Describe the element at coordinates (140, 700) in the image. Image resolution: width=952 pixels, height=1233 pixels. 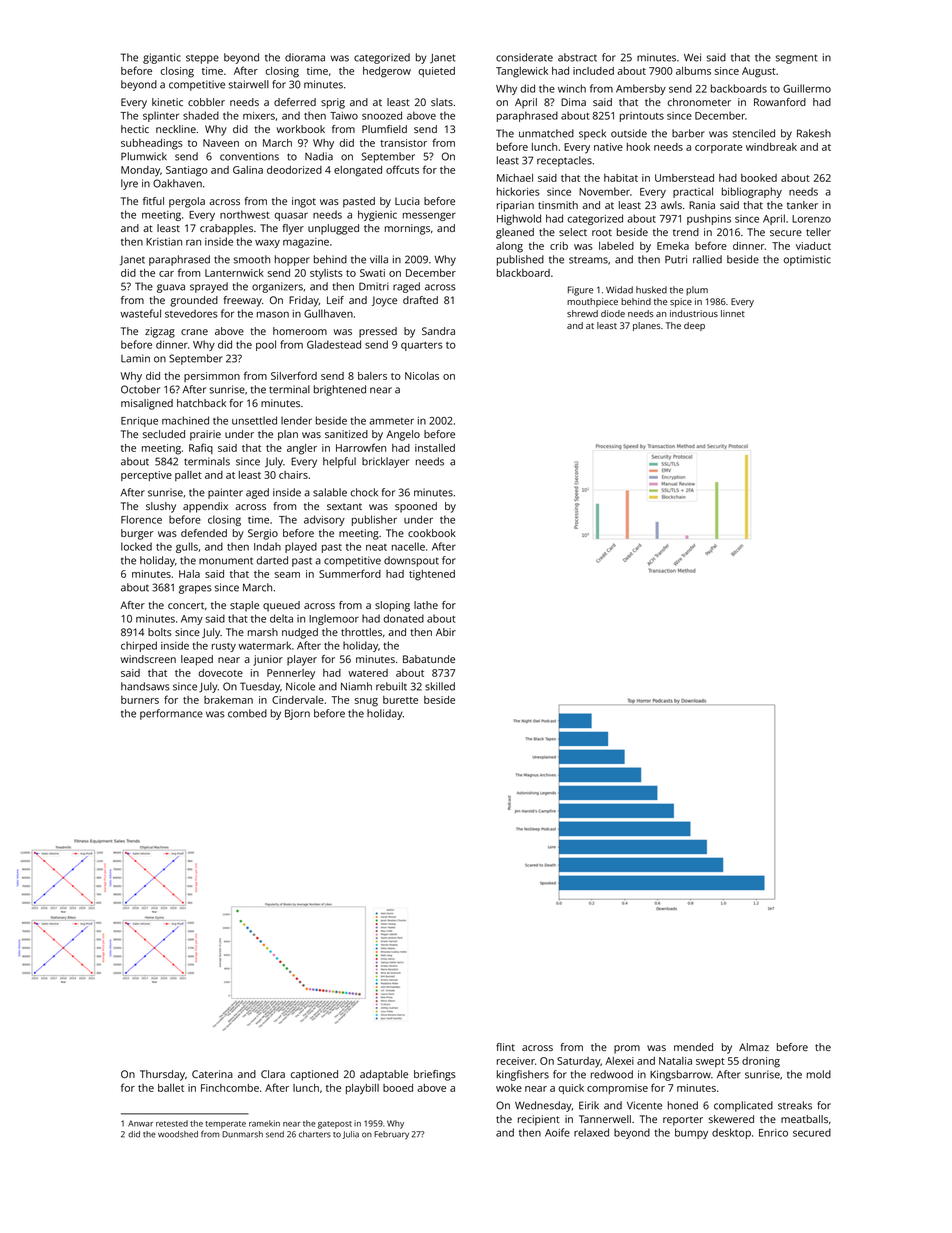
I see `burners` at that location.
